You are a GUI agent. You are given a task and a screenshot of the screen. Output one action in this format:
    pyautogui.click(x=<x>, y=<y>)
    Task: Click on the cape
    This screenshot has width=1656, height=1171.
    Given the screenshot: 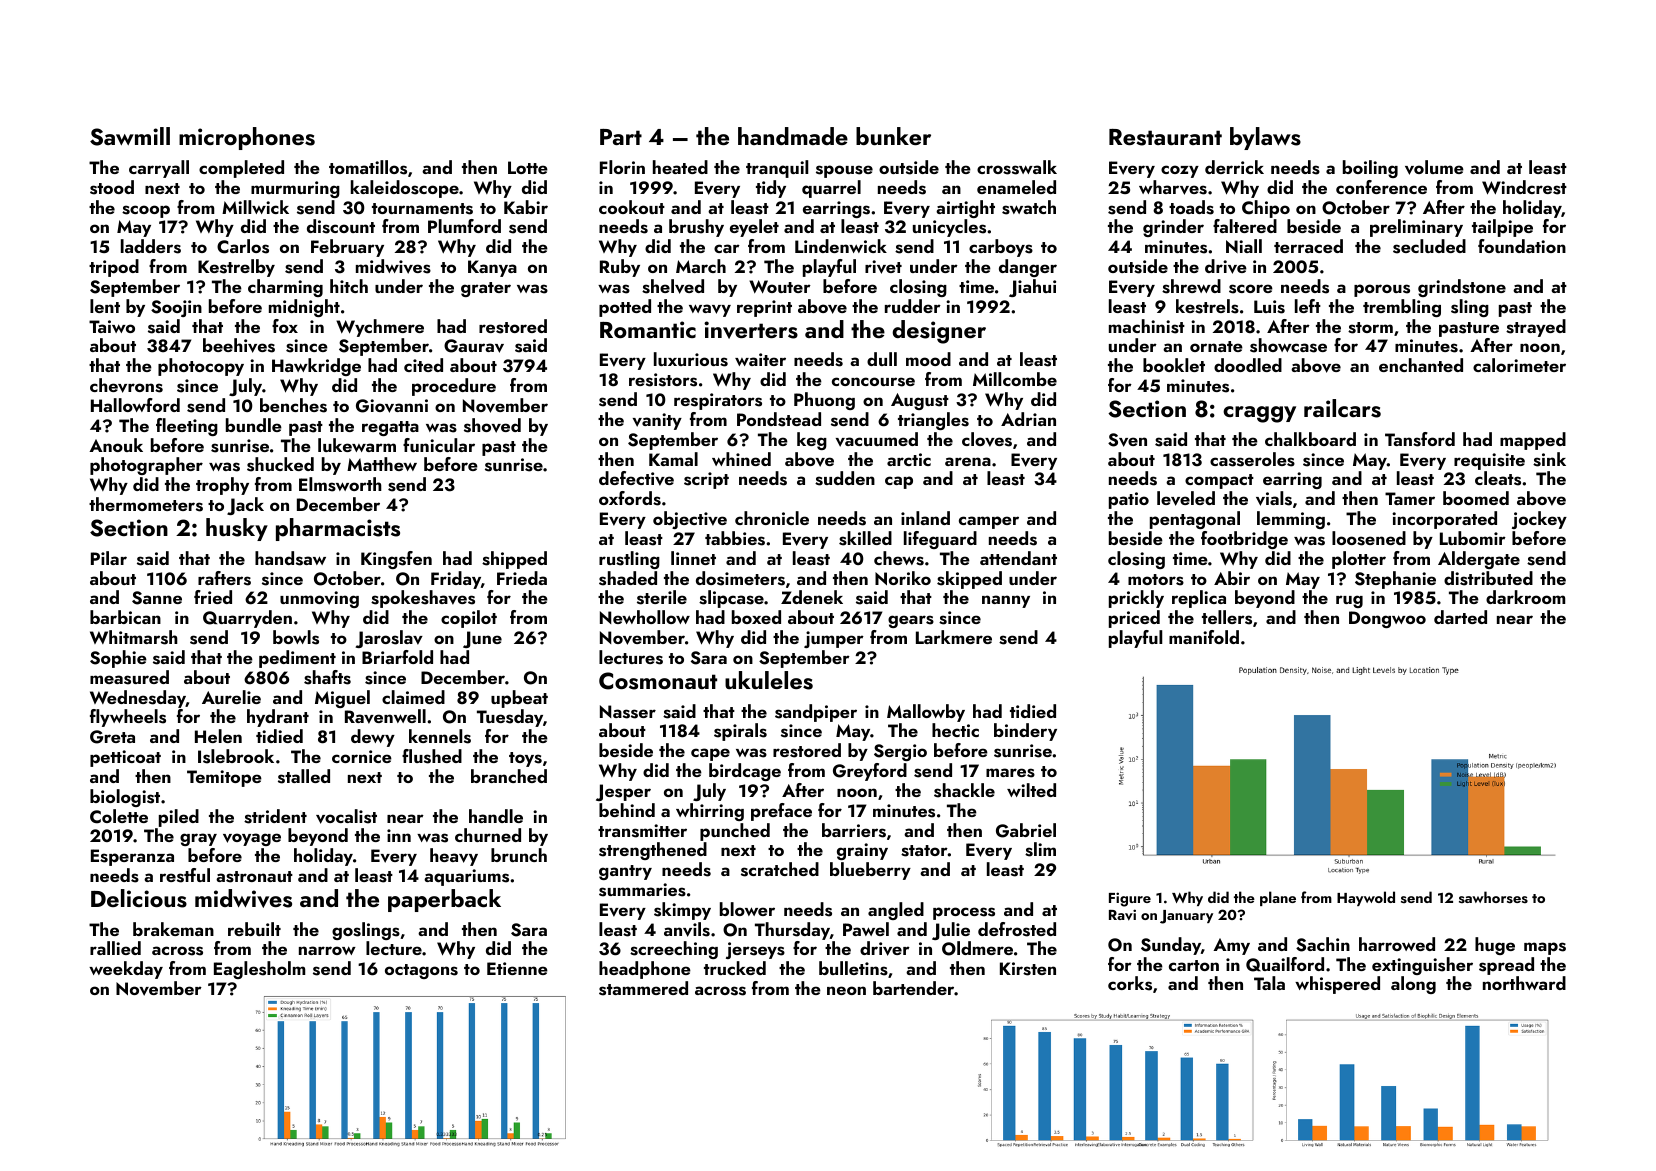 What is the action you would take?
    pyautogui.click(x=710, y=754)
